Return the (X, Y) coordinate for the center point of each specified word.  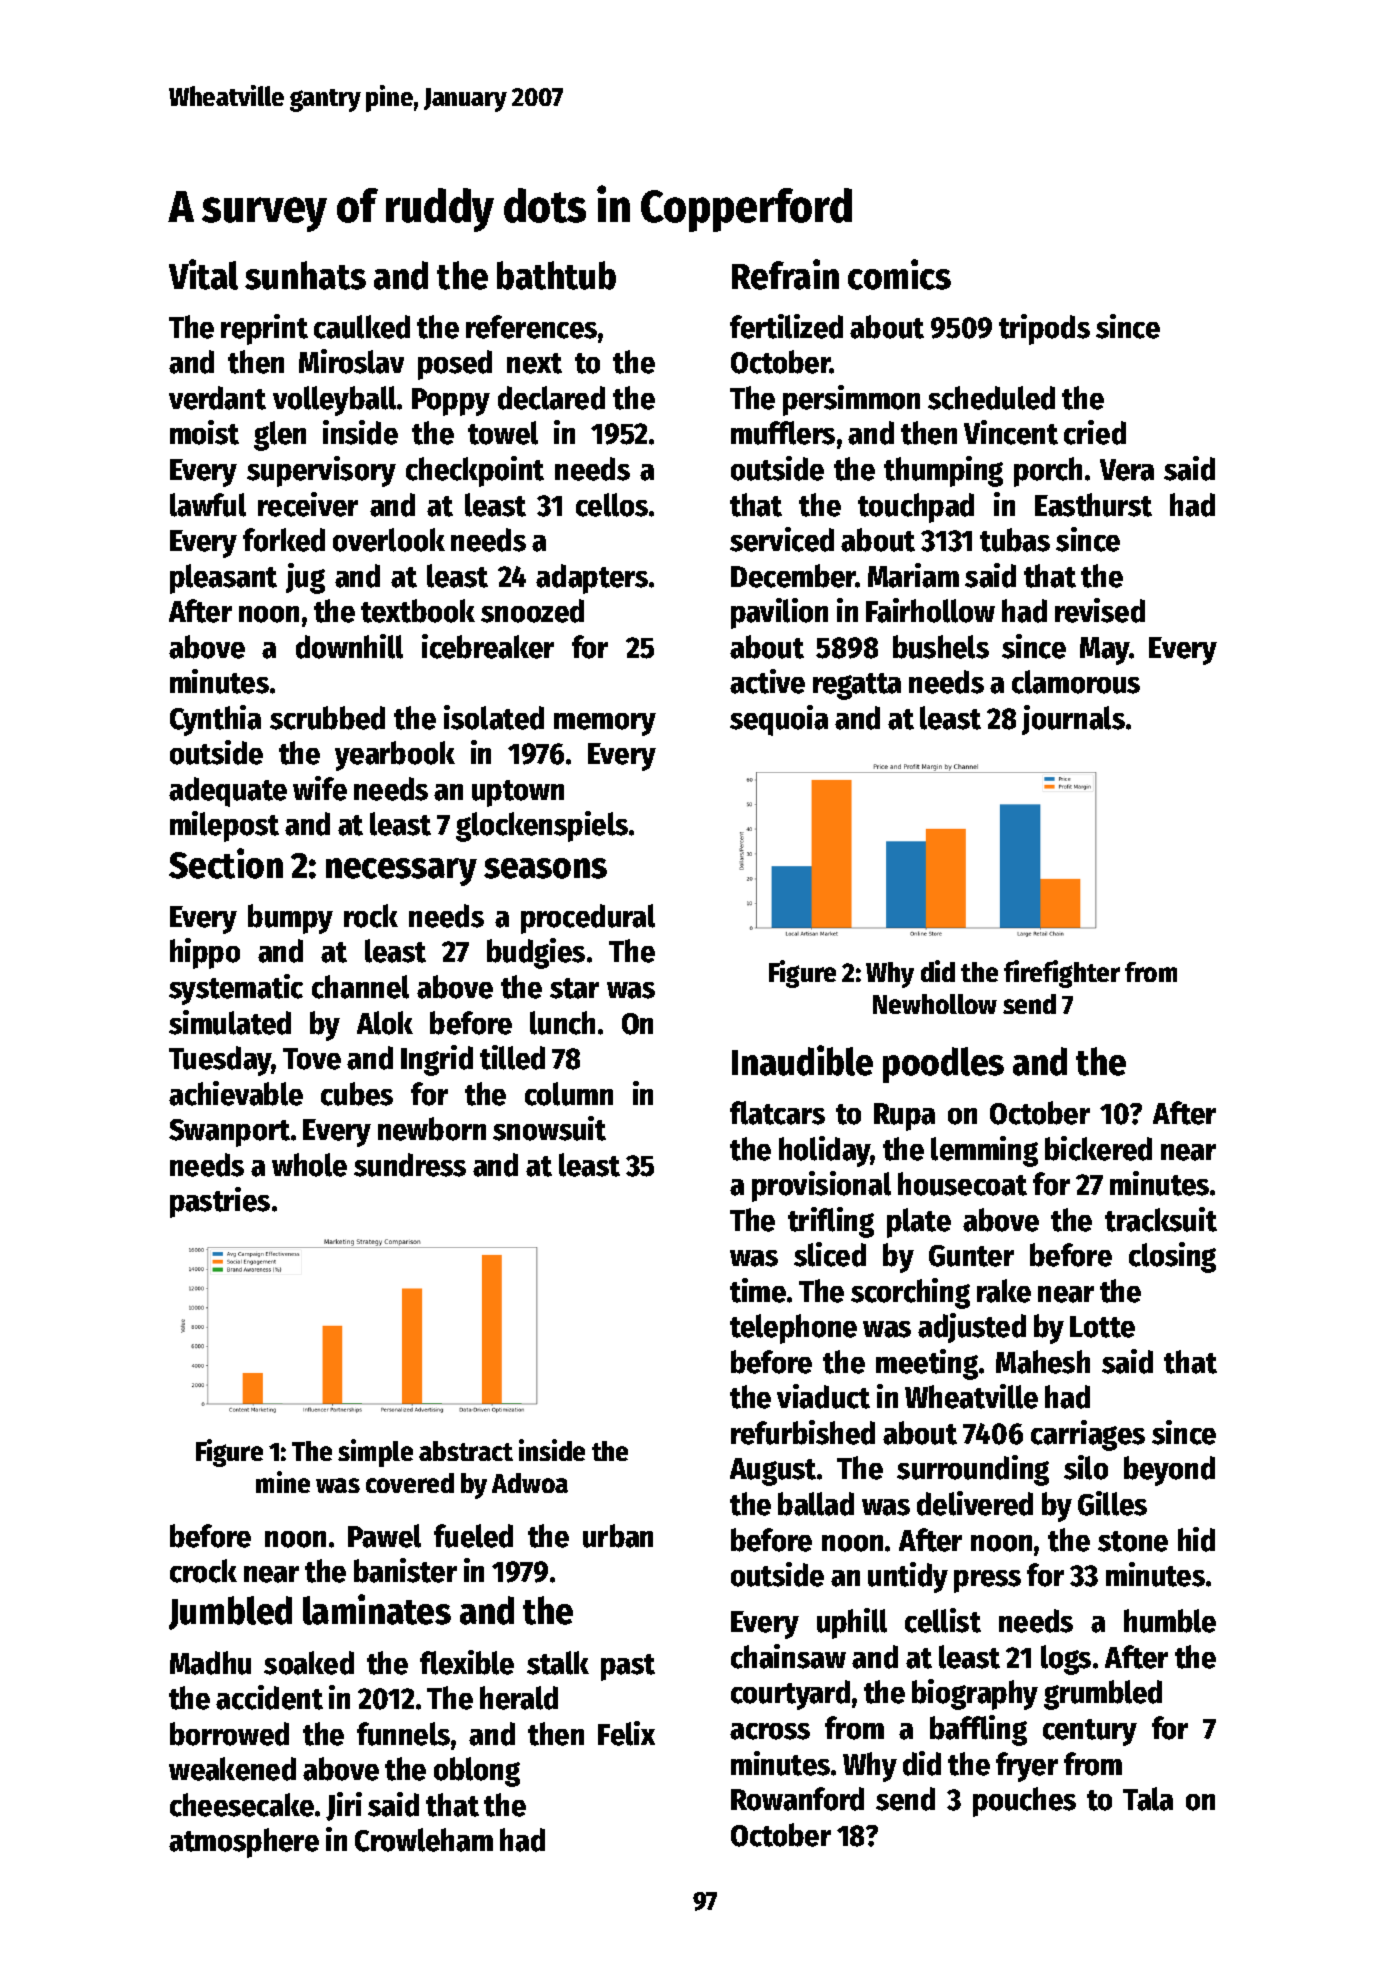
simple (375, 1453)
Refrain (785, 274)
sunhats (305, 275)
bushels (941, 647)
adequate (228, 792)
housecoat (962, 1184)
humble (1170, 1621)
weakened (232, 1769)
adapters (592, 579)
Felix (626, 1733)
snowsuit (549, 1128)
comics (899, 274)
